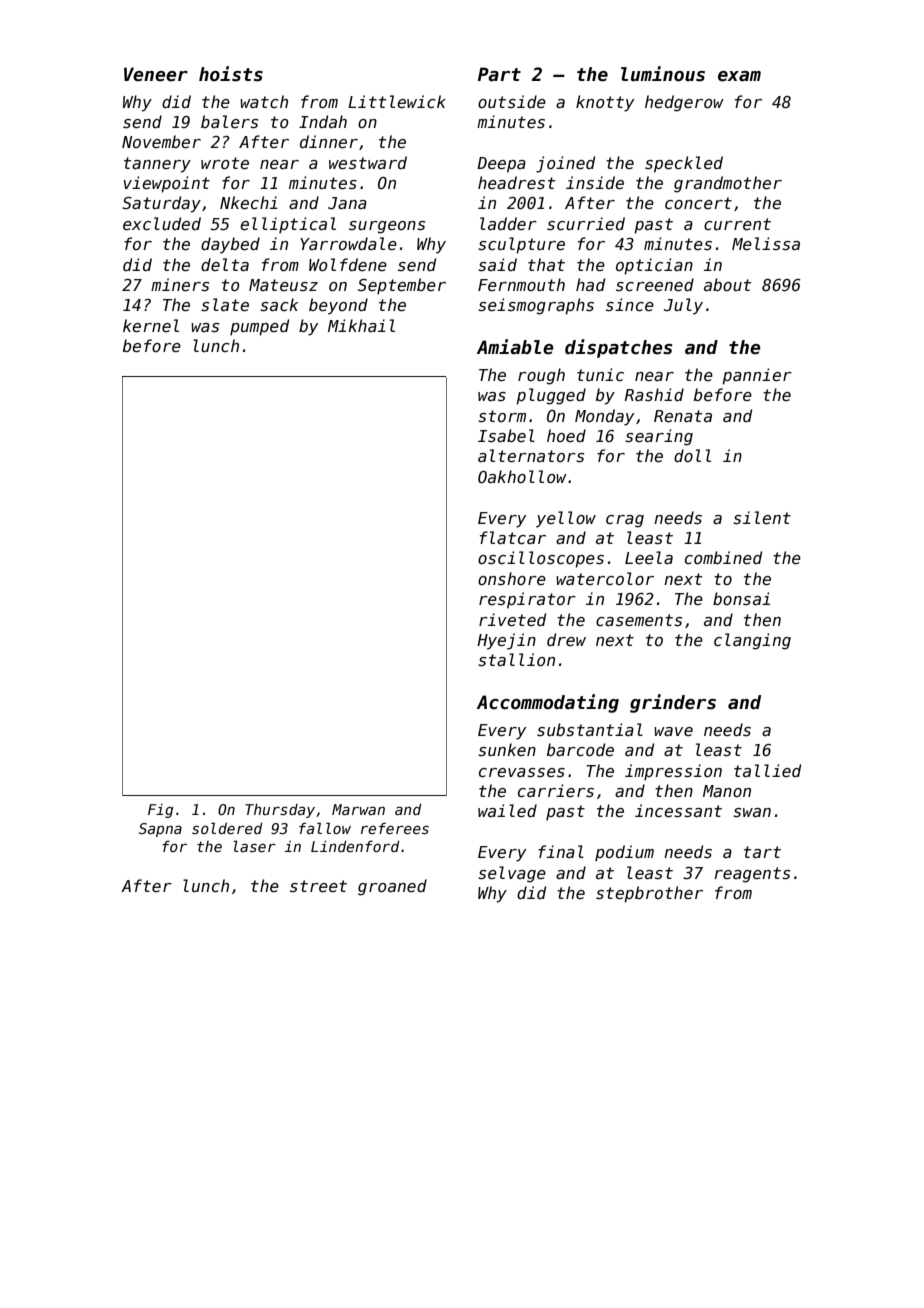 This screenshot has width=924, height=1308. I want to click on that, so click(546, 264).
